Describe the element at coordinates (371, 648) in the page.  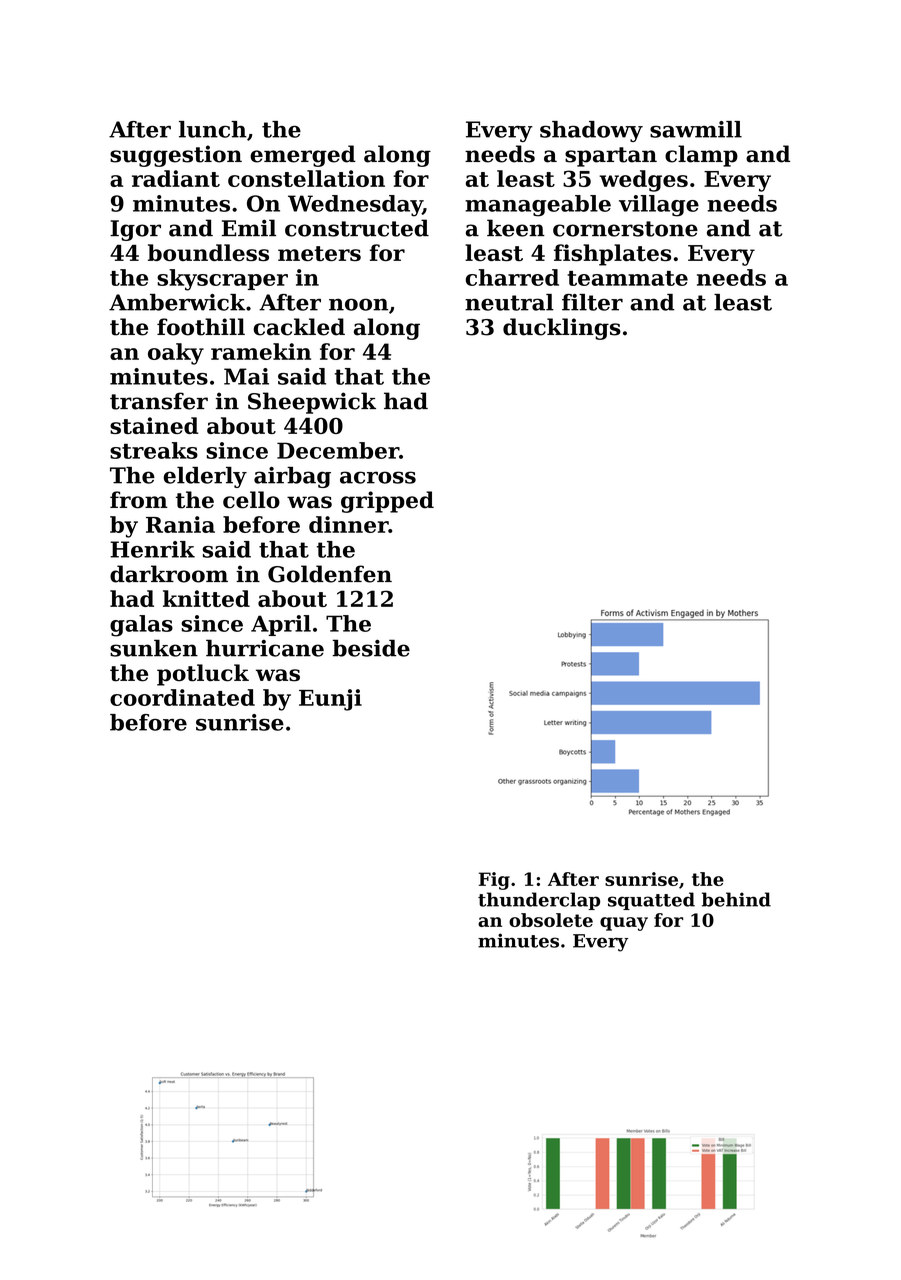
I see `beside` at that location.
